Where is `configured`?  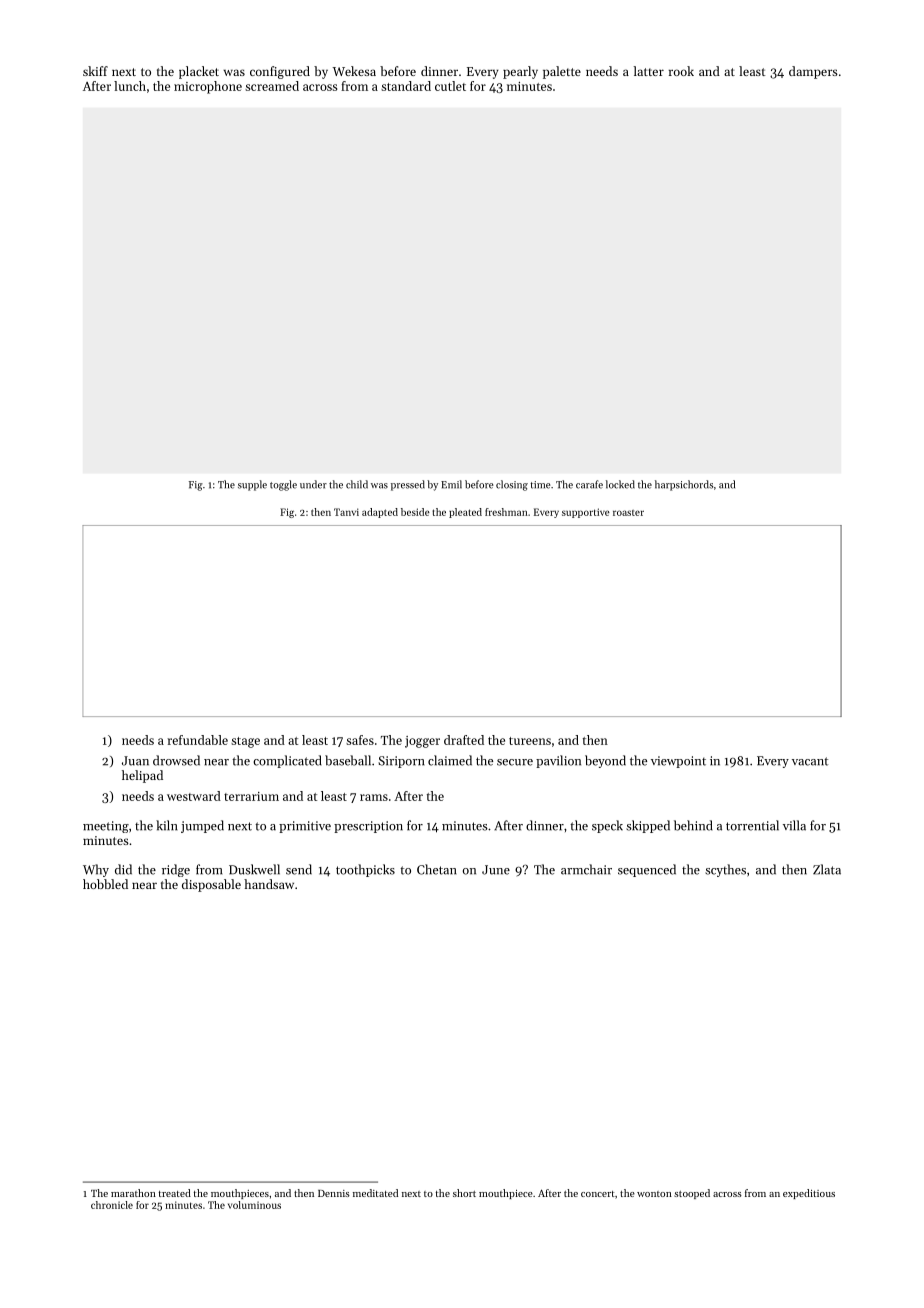
configured is located at coordinates (280, 72).
